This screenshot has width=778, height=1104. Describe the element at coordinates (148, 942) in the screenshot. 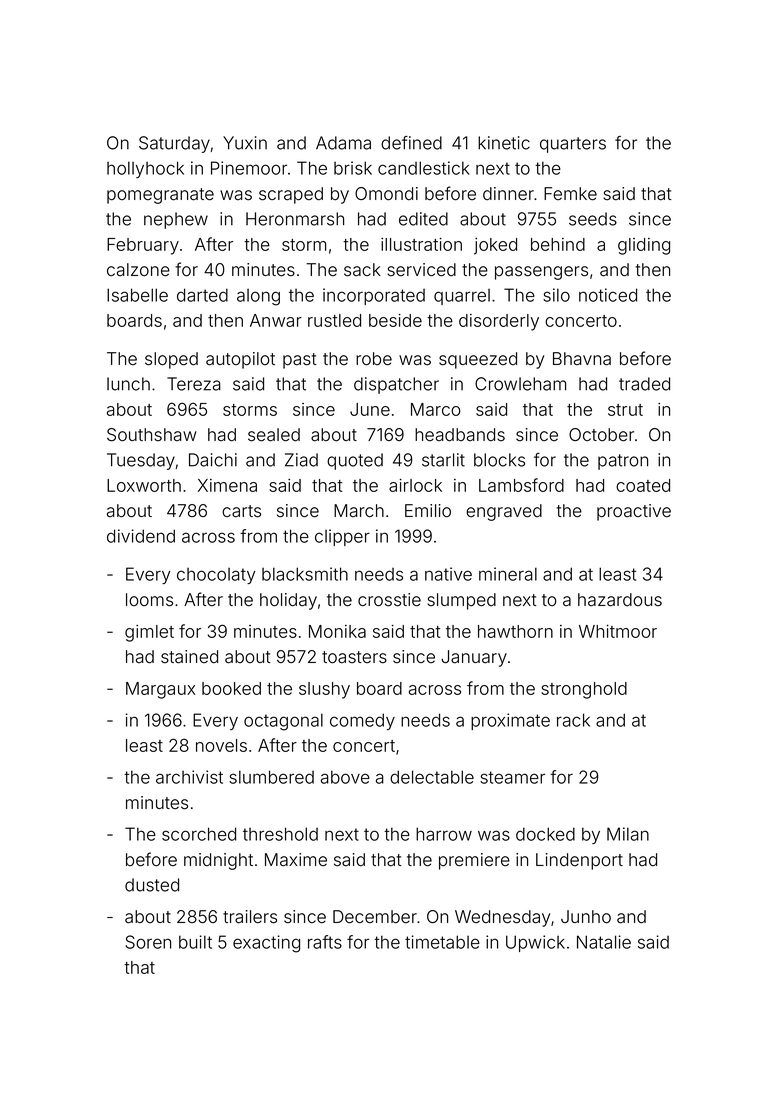

I see `Soren` at that location.
